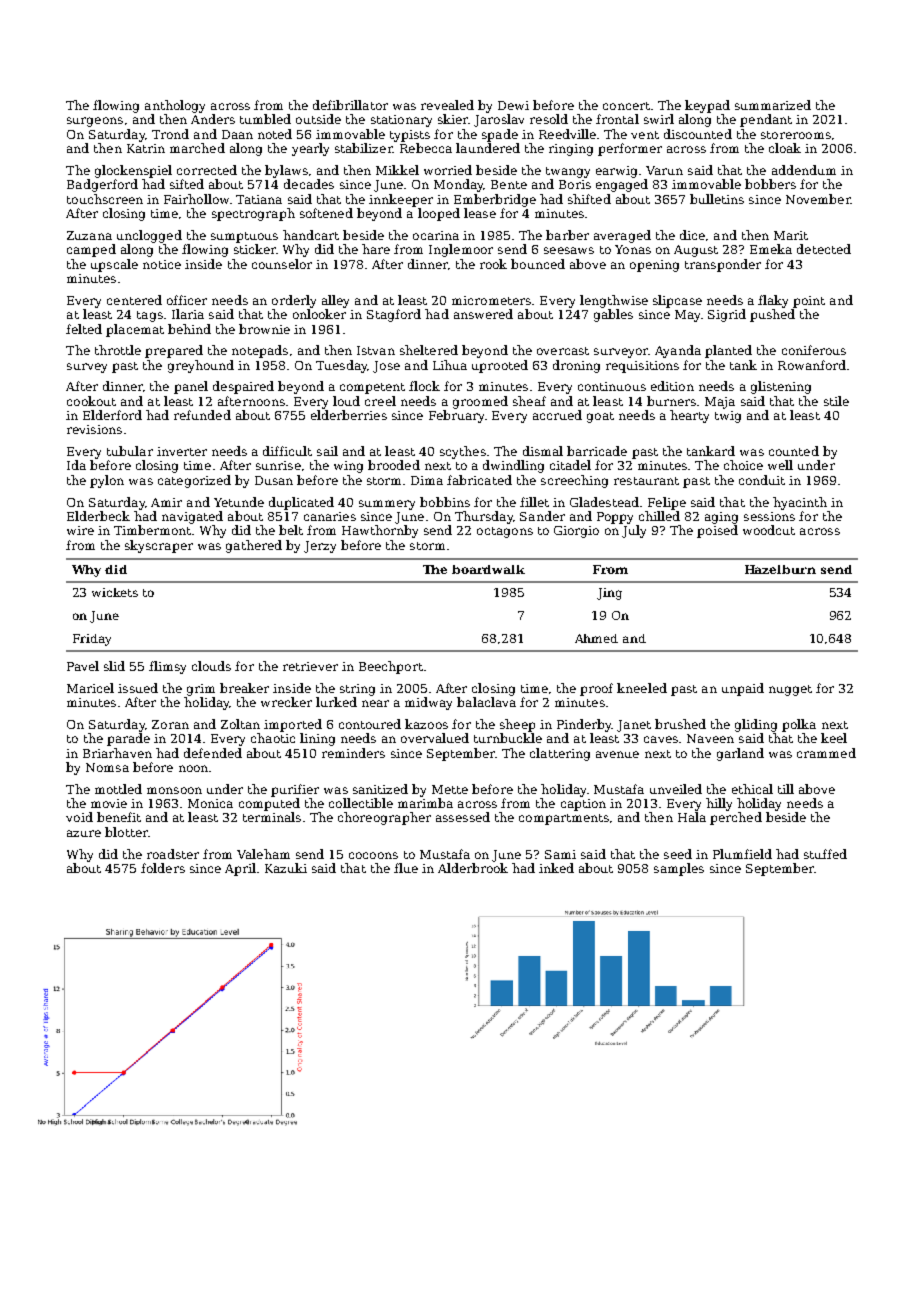 The height and width of the page is (1308, 924). I want to click on shifted, so click(589, 199).
